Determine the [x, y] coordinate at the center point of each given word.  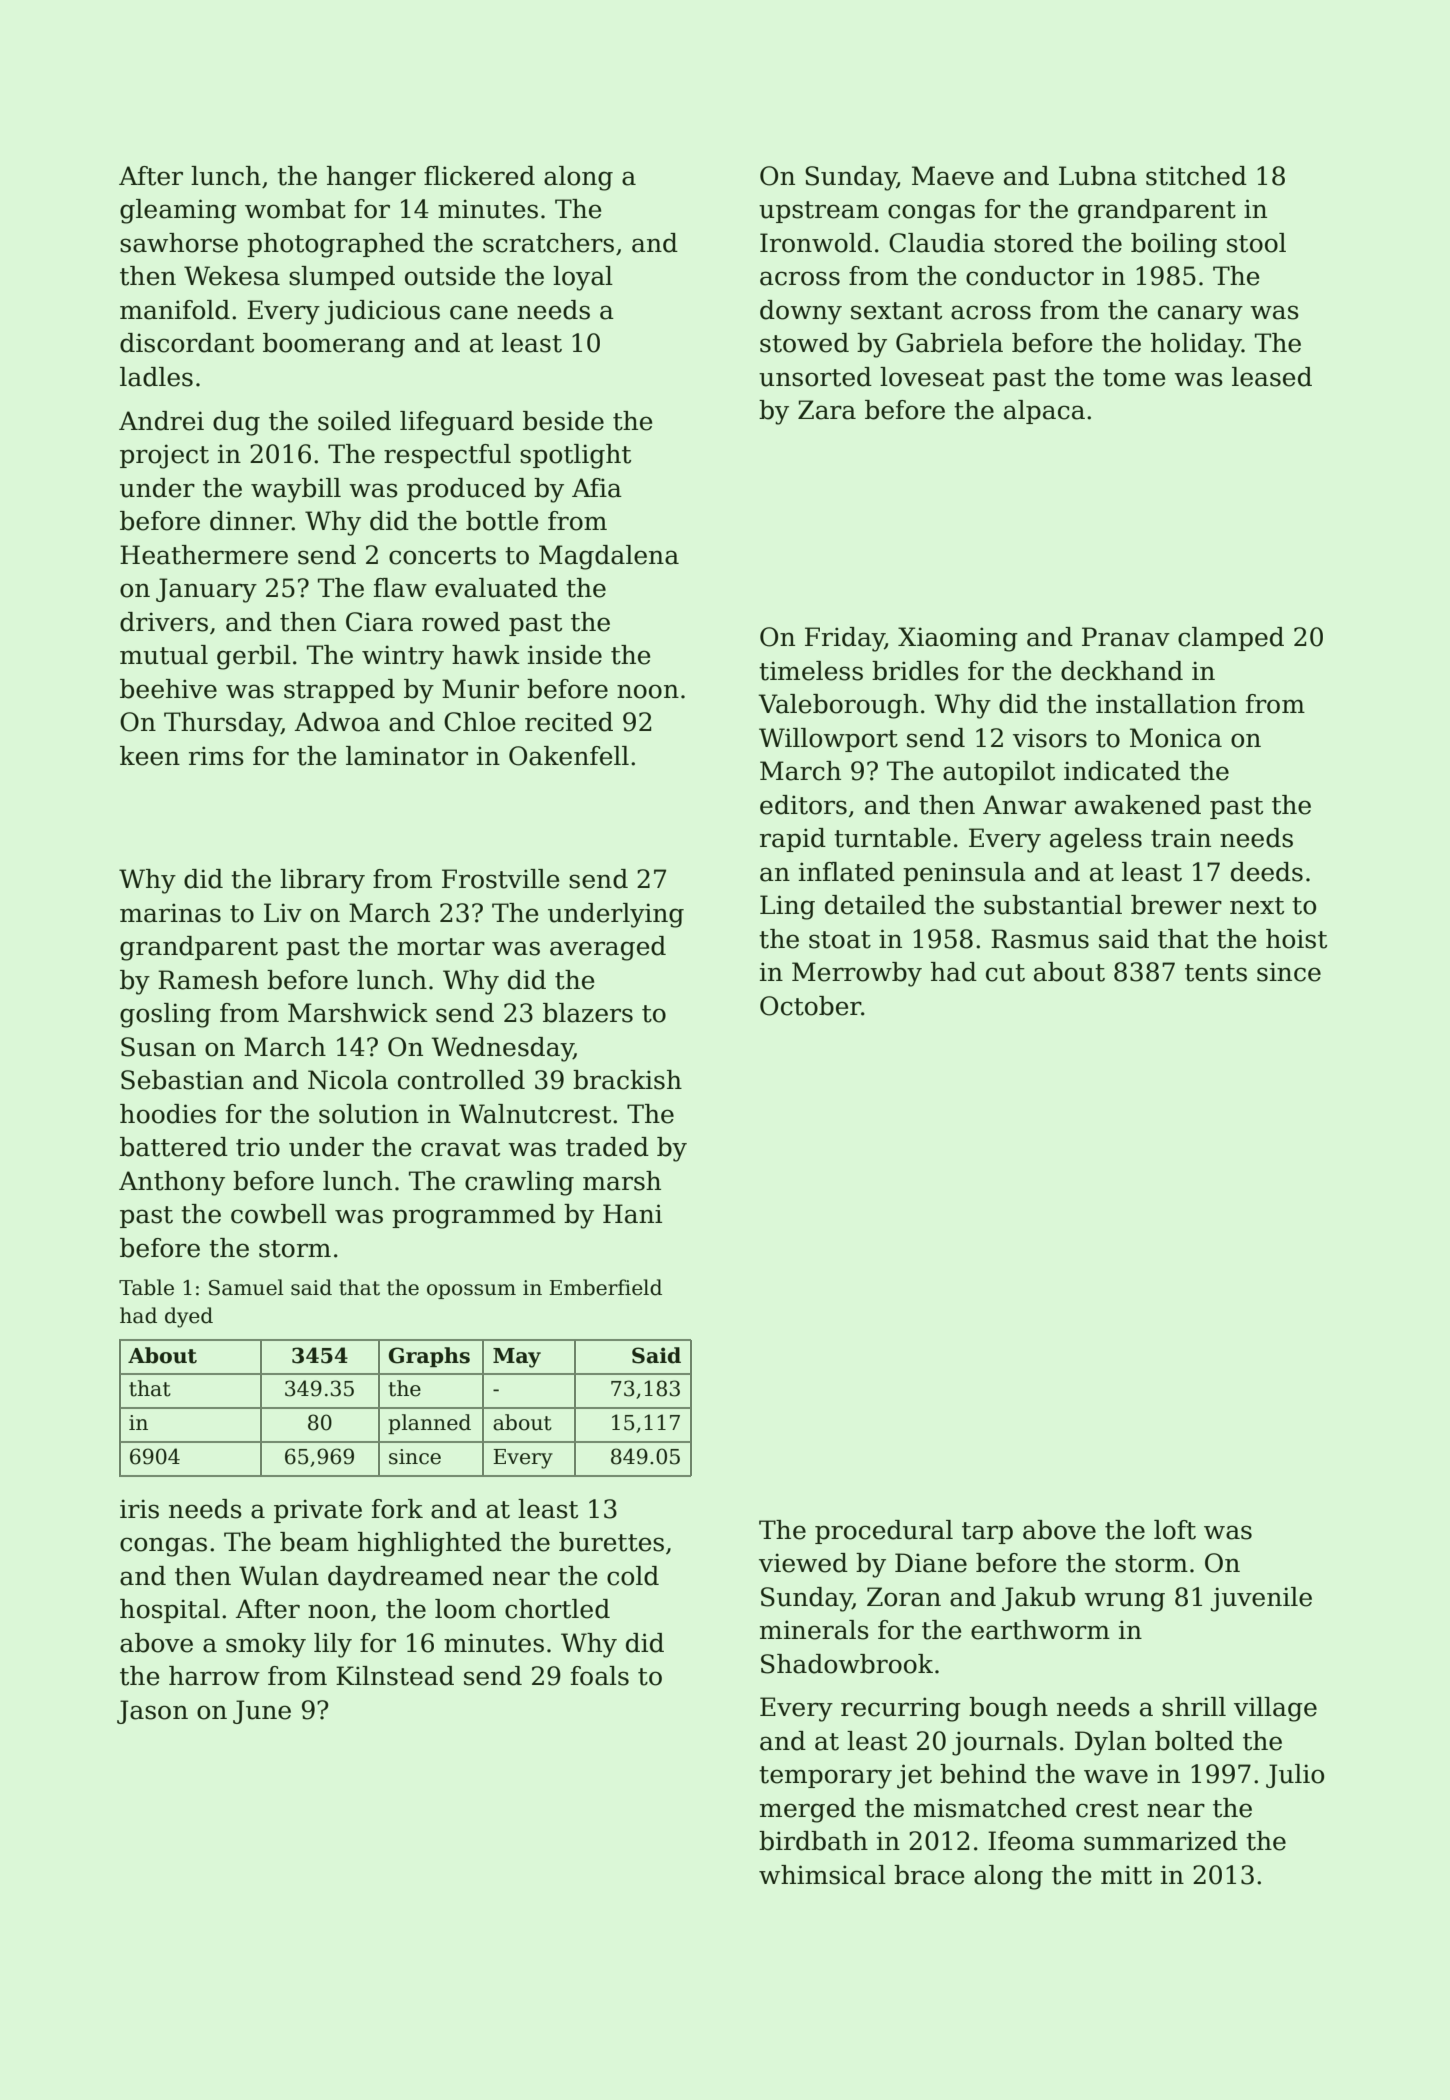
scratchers [548, 243]
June [262, 1712]
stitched [1196, 176]
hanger [371, 178]
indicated [1122, 771]
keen [150, 756]
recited [569, 722]
